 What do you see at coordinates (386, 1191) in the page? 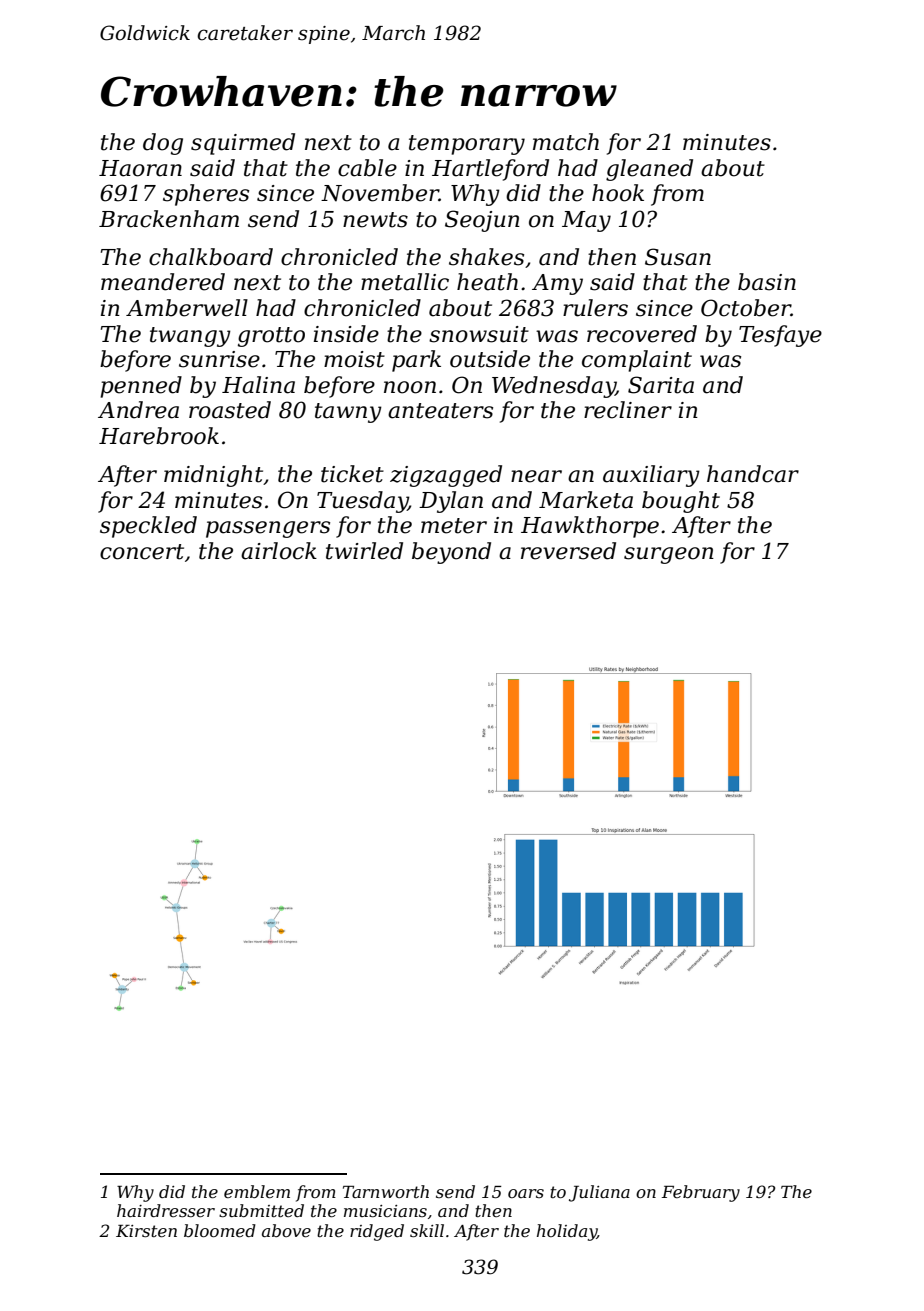
I see `Tarnworth` at bounding box center [386, 1191].
